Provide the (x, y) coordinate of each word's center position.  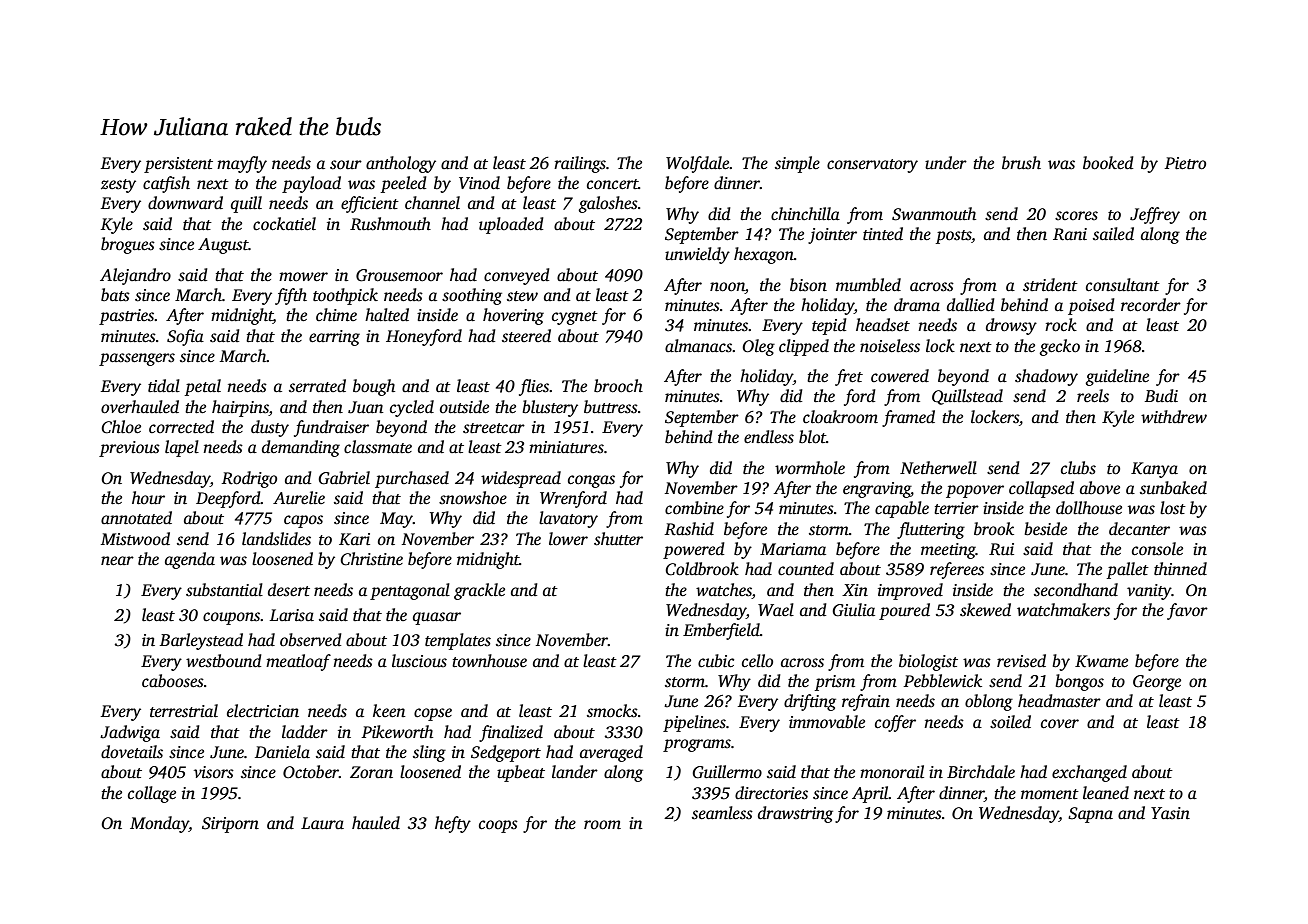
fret (849, 377)
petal (203, 387)
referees (957, 570)
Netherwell (938, 468)
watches (724, 590)
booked (1108, 163)
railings (580, 164)
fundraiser (331, 428)
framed (908, 418)
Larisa (292, 615)
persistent (178, 165)
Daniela (282, 752)
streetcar (494, 428)
